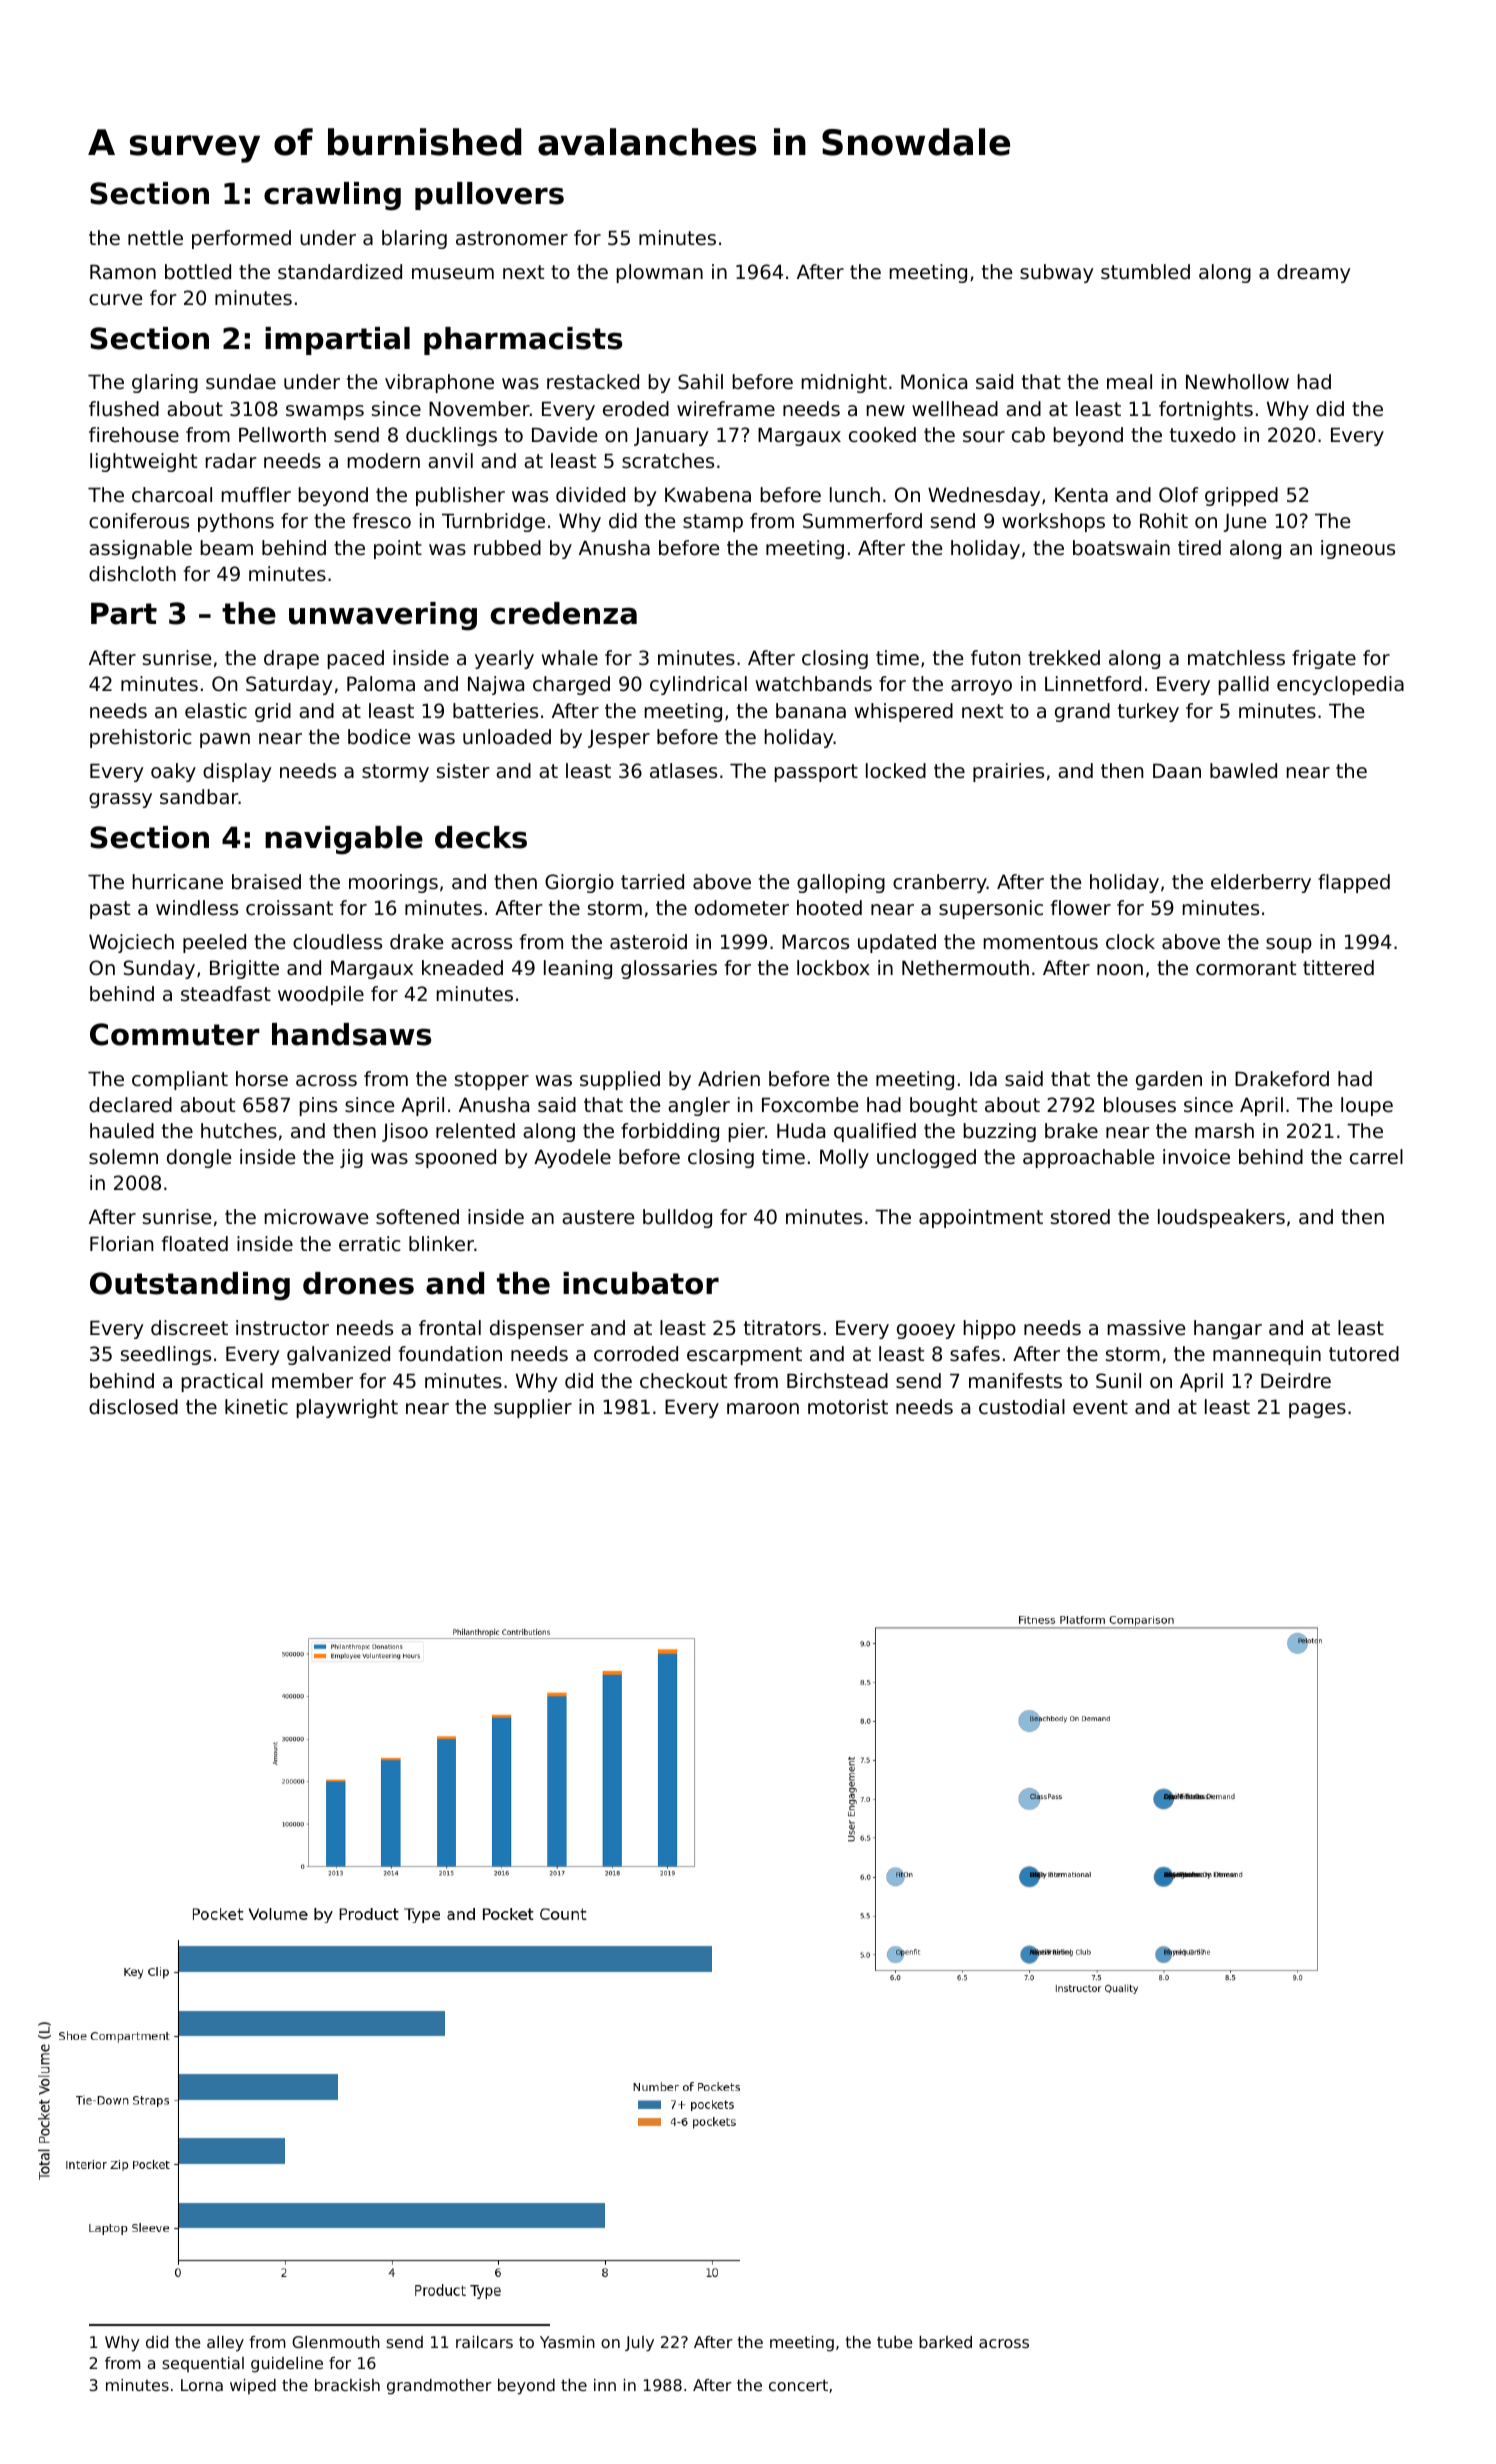 This document has height=2464, width=1496. Describe the element at coordinates (165, 383) in the document. I see `glaring` at that location.
